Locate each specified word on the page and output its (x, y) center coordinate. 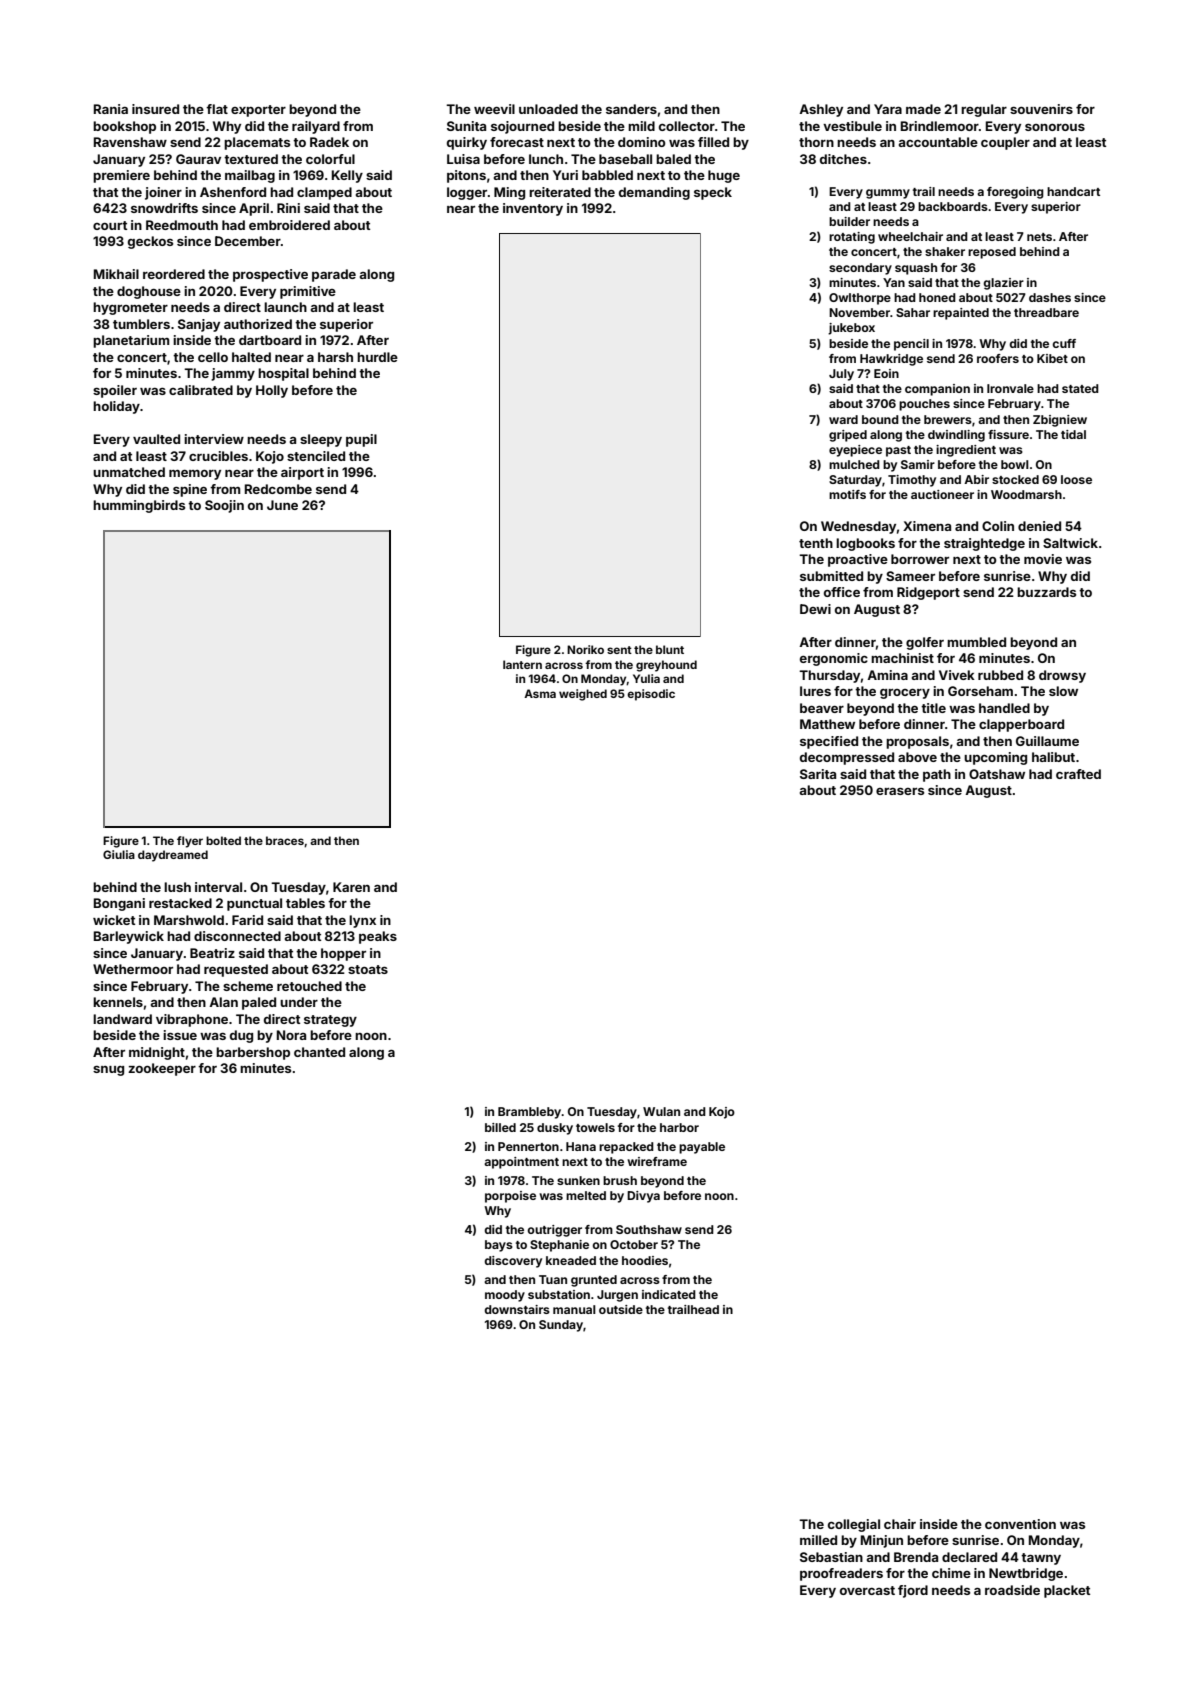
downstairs (517, 1309)
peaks (378, 937)
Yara (888, 109)
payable (702, 1148)
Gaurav (198, 159)
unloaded (548, 109)
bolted (223, 840)
